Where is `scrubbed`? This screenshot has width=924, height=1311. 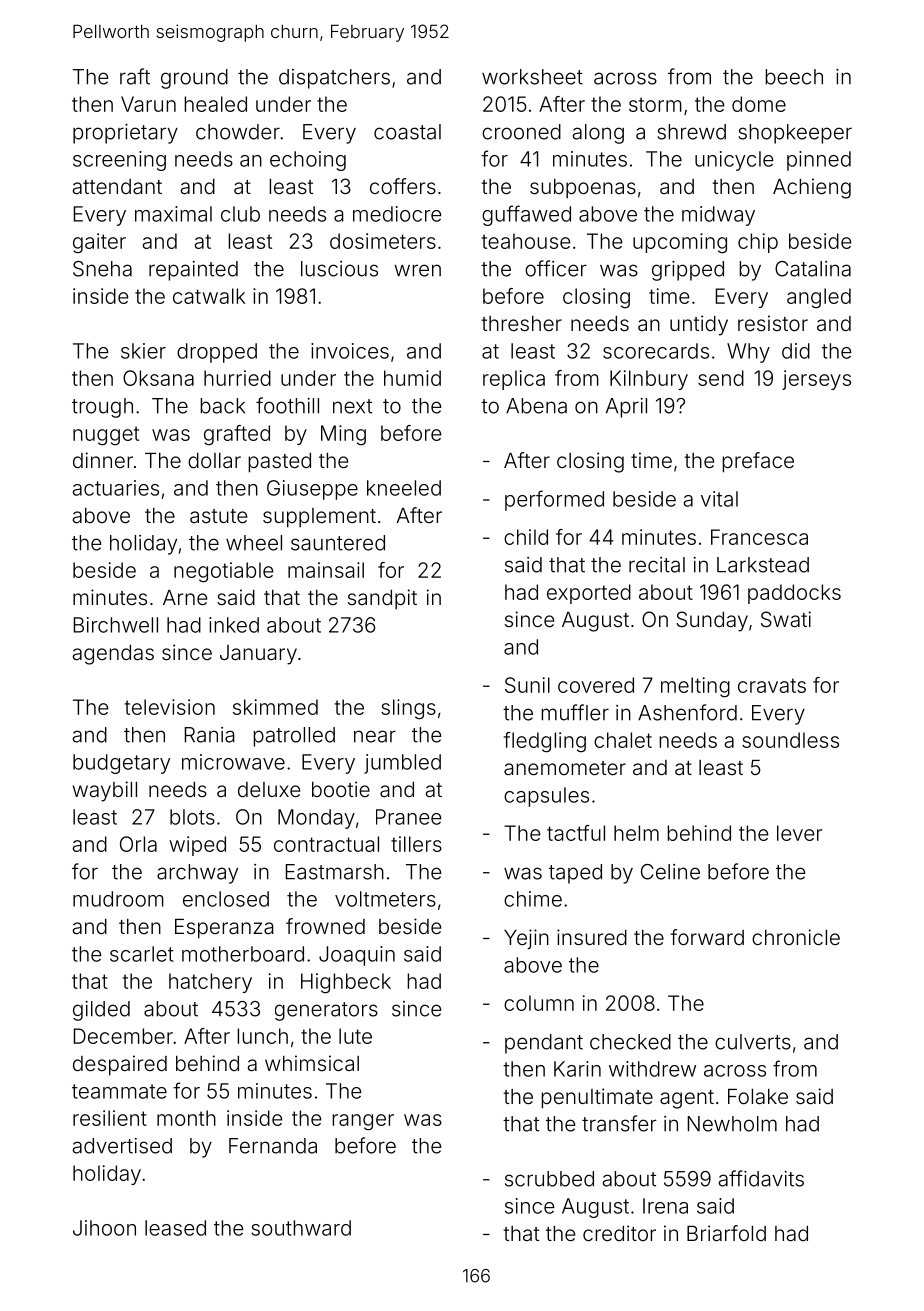
scrubbed is located at coordinates (549, 1179).
